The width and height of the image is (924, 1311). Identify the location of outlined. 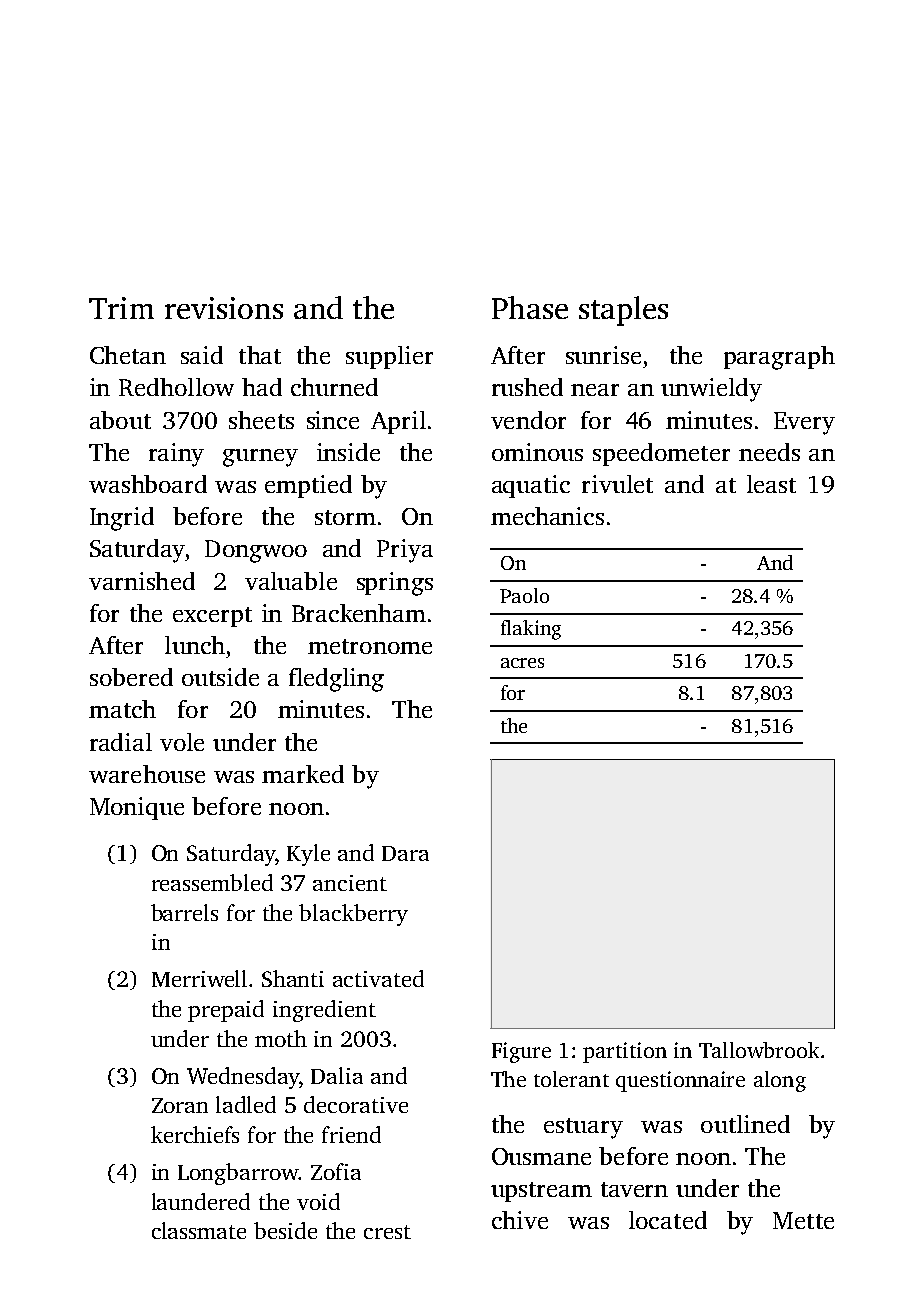
(745, 1124).
